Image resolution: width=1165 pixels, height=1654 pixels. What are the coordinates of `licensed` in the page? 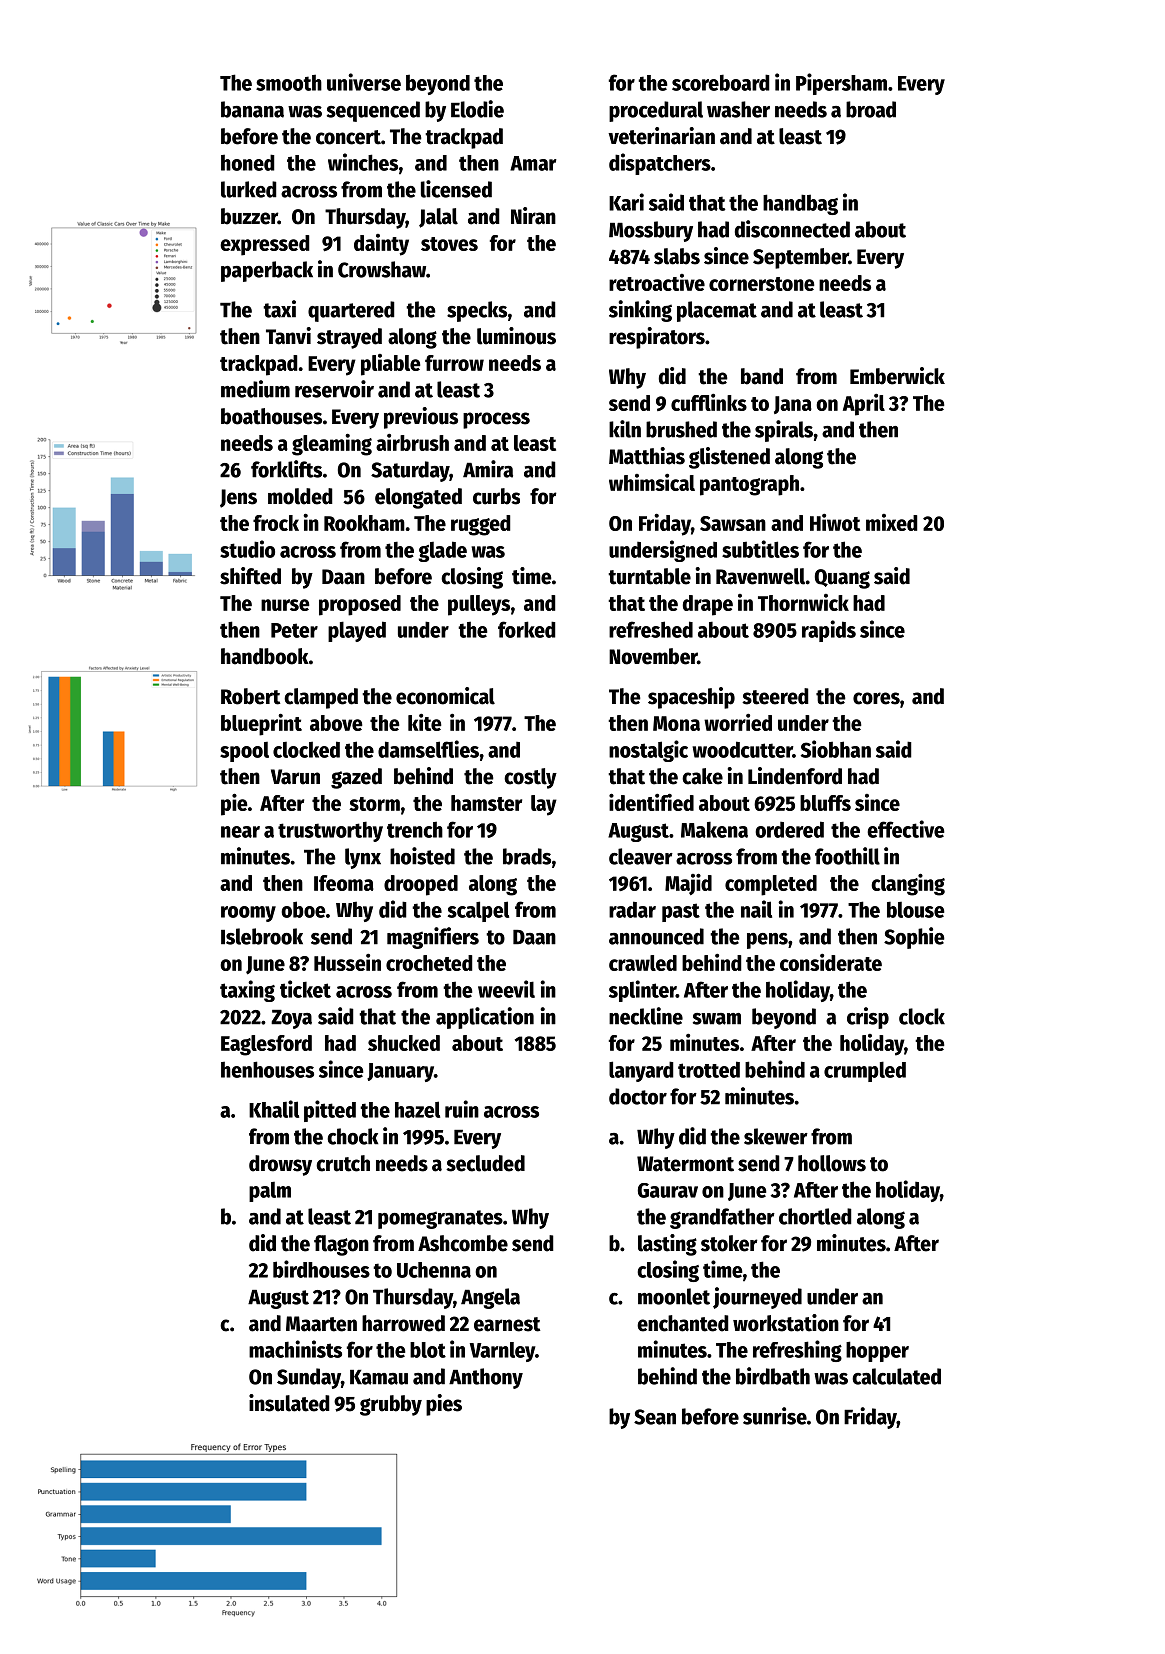 It's located at (456, 189).
